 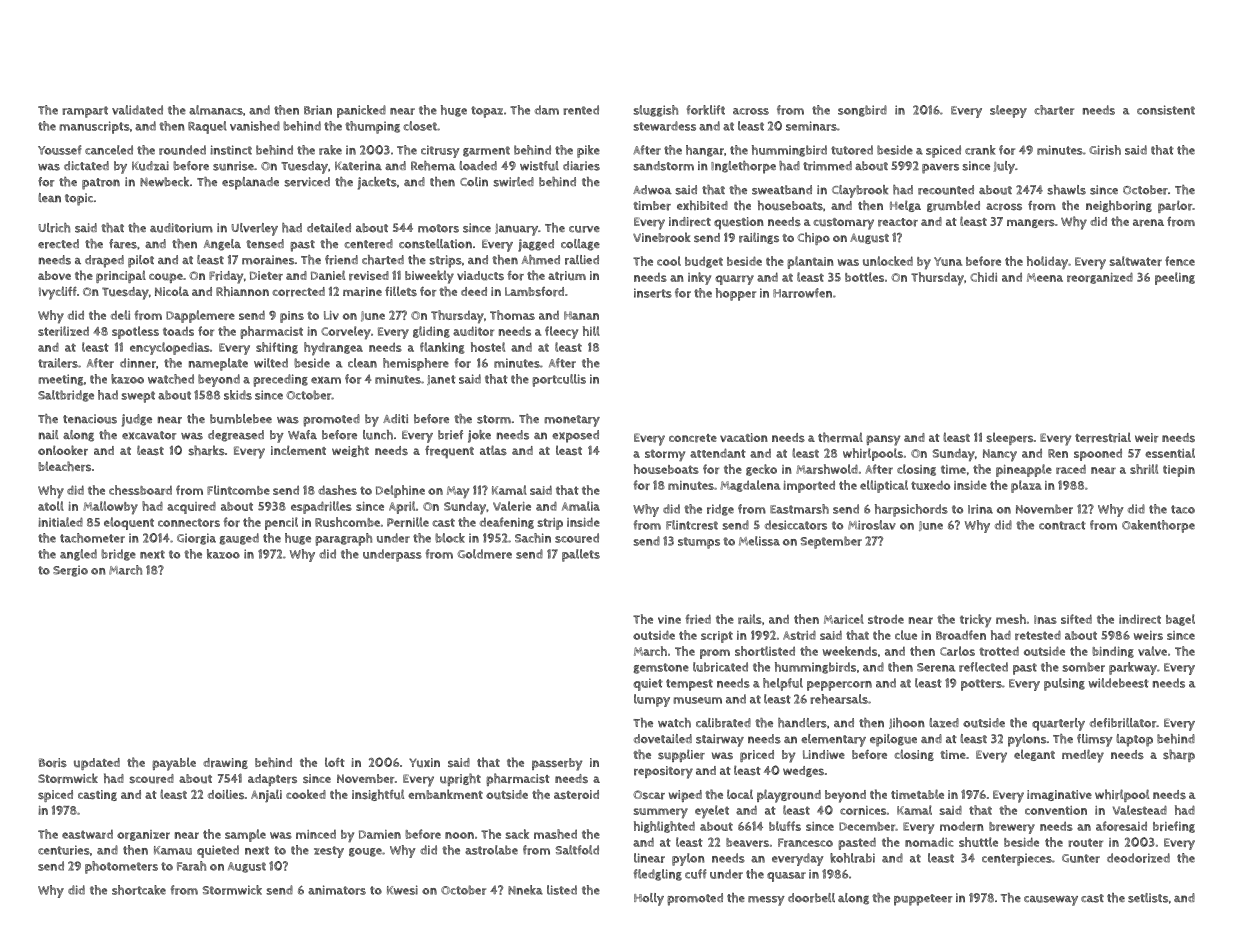 What do you see at coordinates (48, 434) in the image?
I see `nail` at bounding box center [48, 434].
